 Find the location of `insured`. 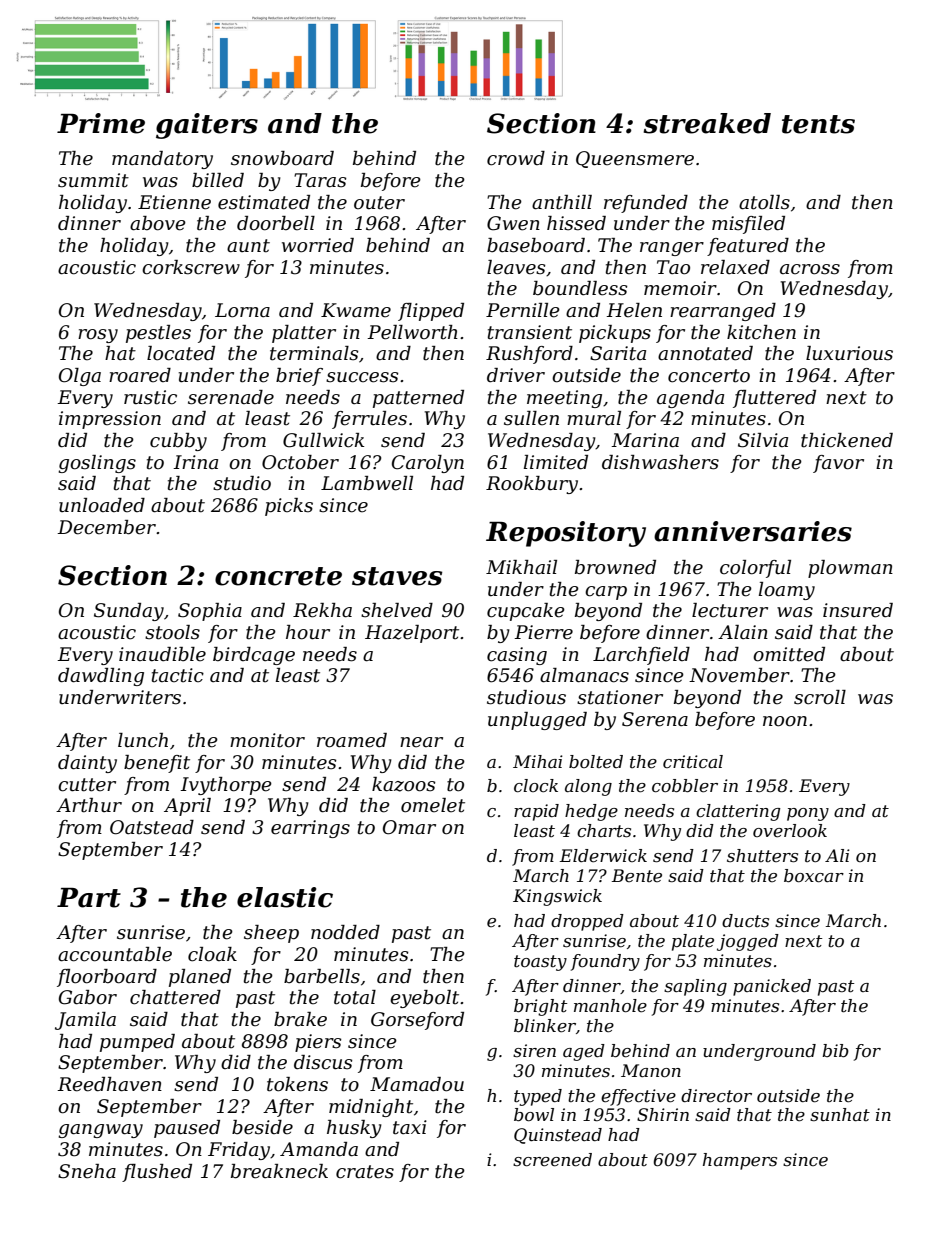

insured is located at coordinates (858, 610).
